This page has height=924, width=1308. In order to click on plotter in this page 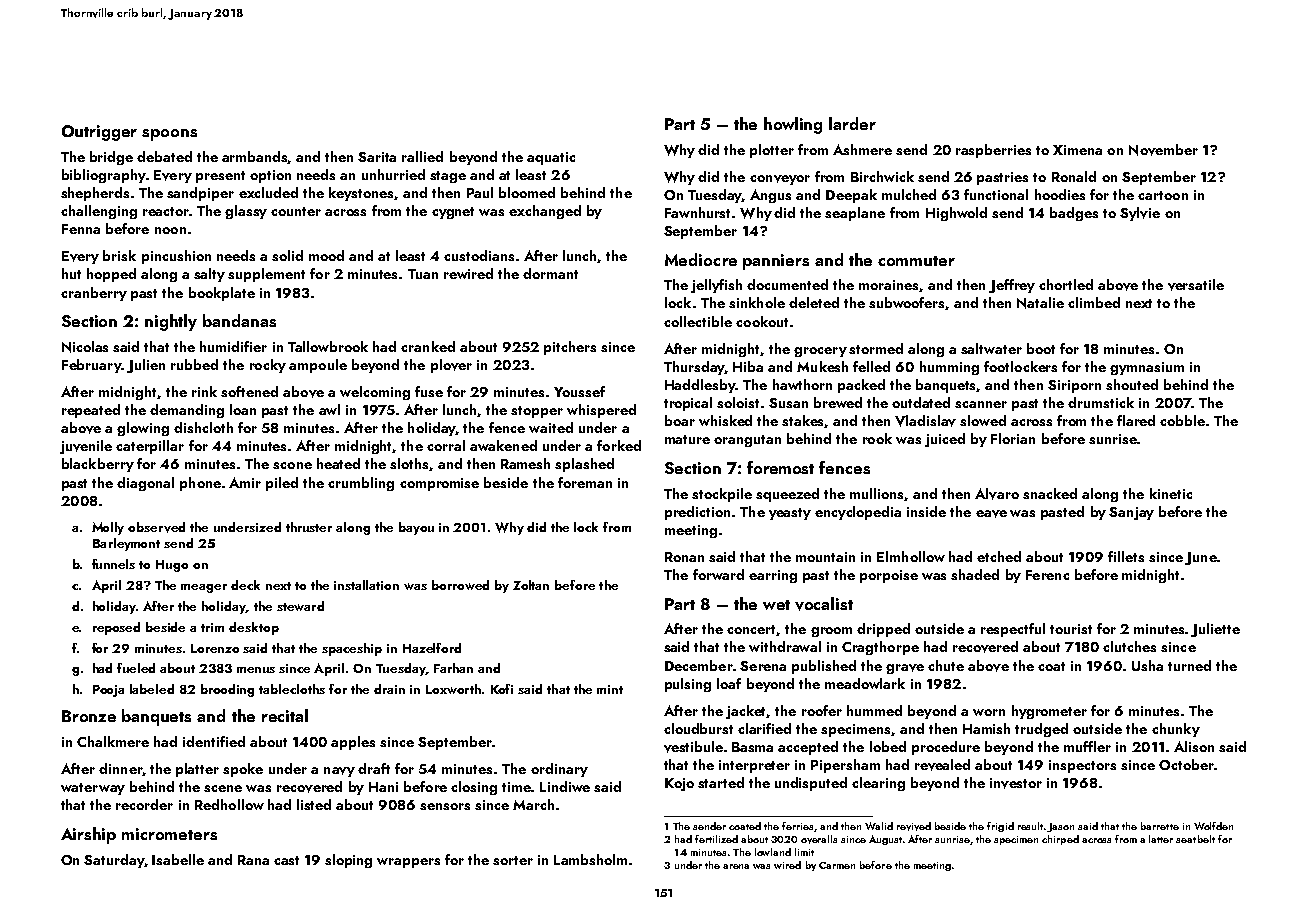, I will do `click(772, 151)`.
